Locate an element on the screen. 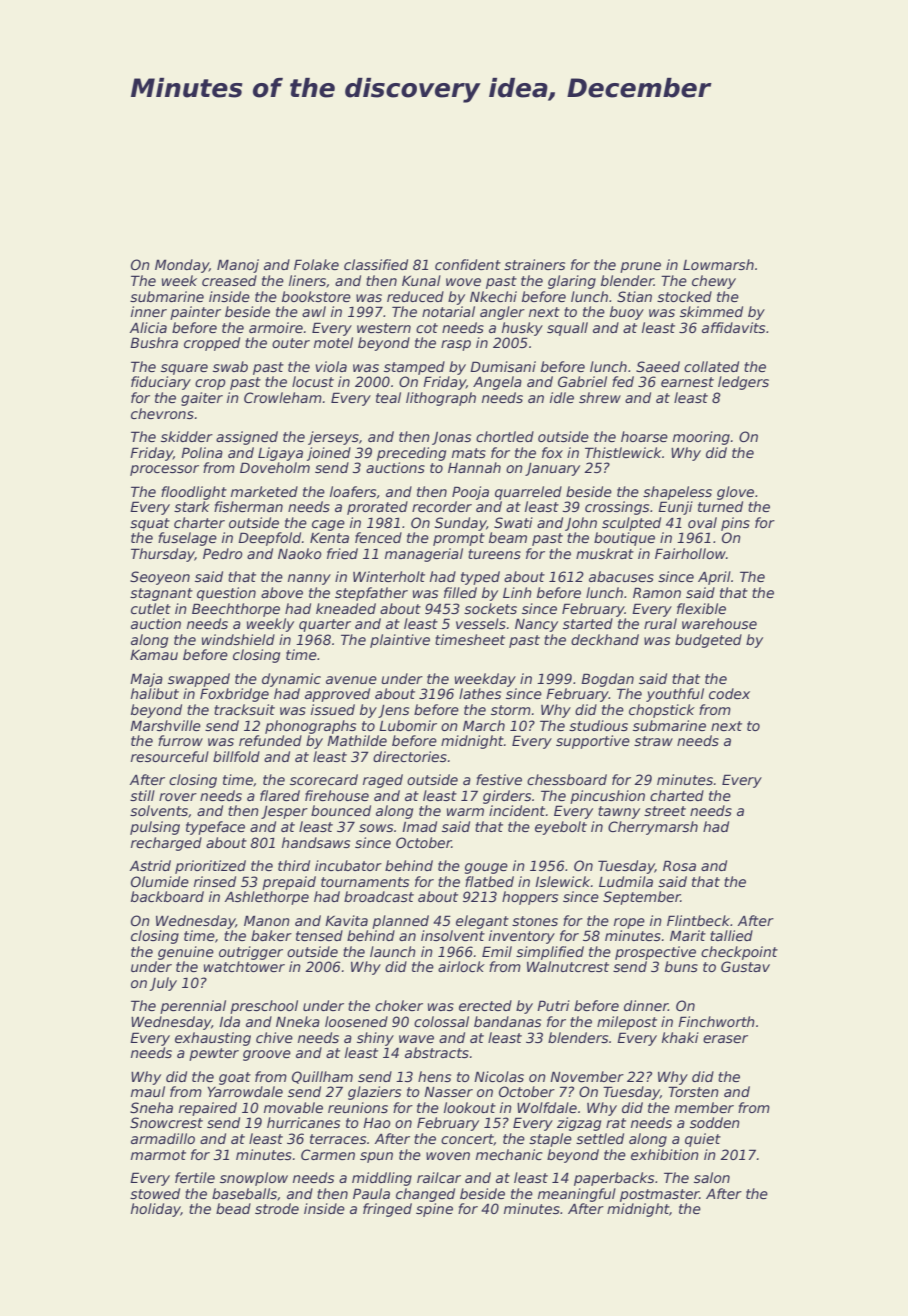 This screenshot has width=908, height=1316. Lowmarsh is located at coordinates (718, 264).
